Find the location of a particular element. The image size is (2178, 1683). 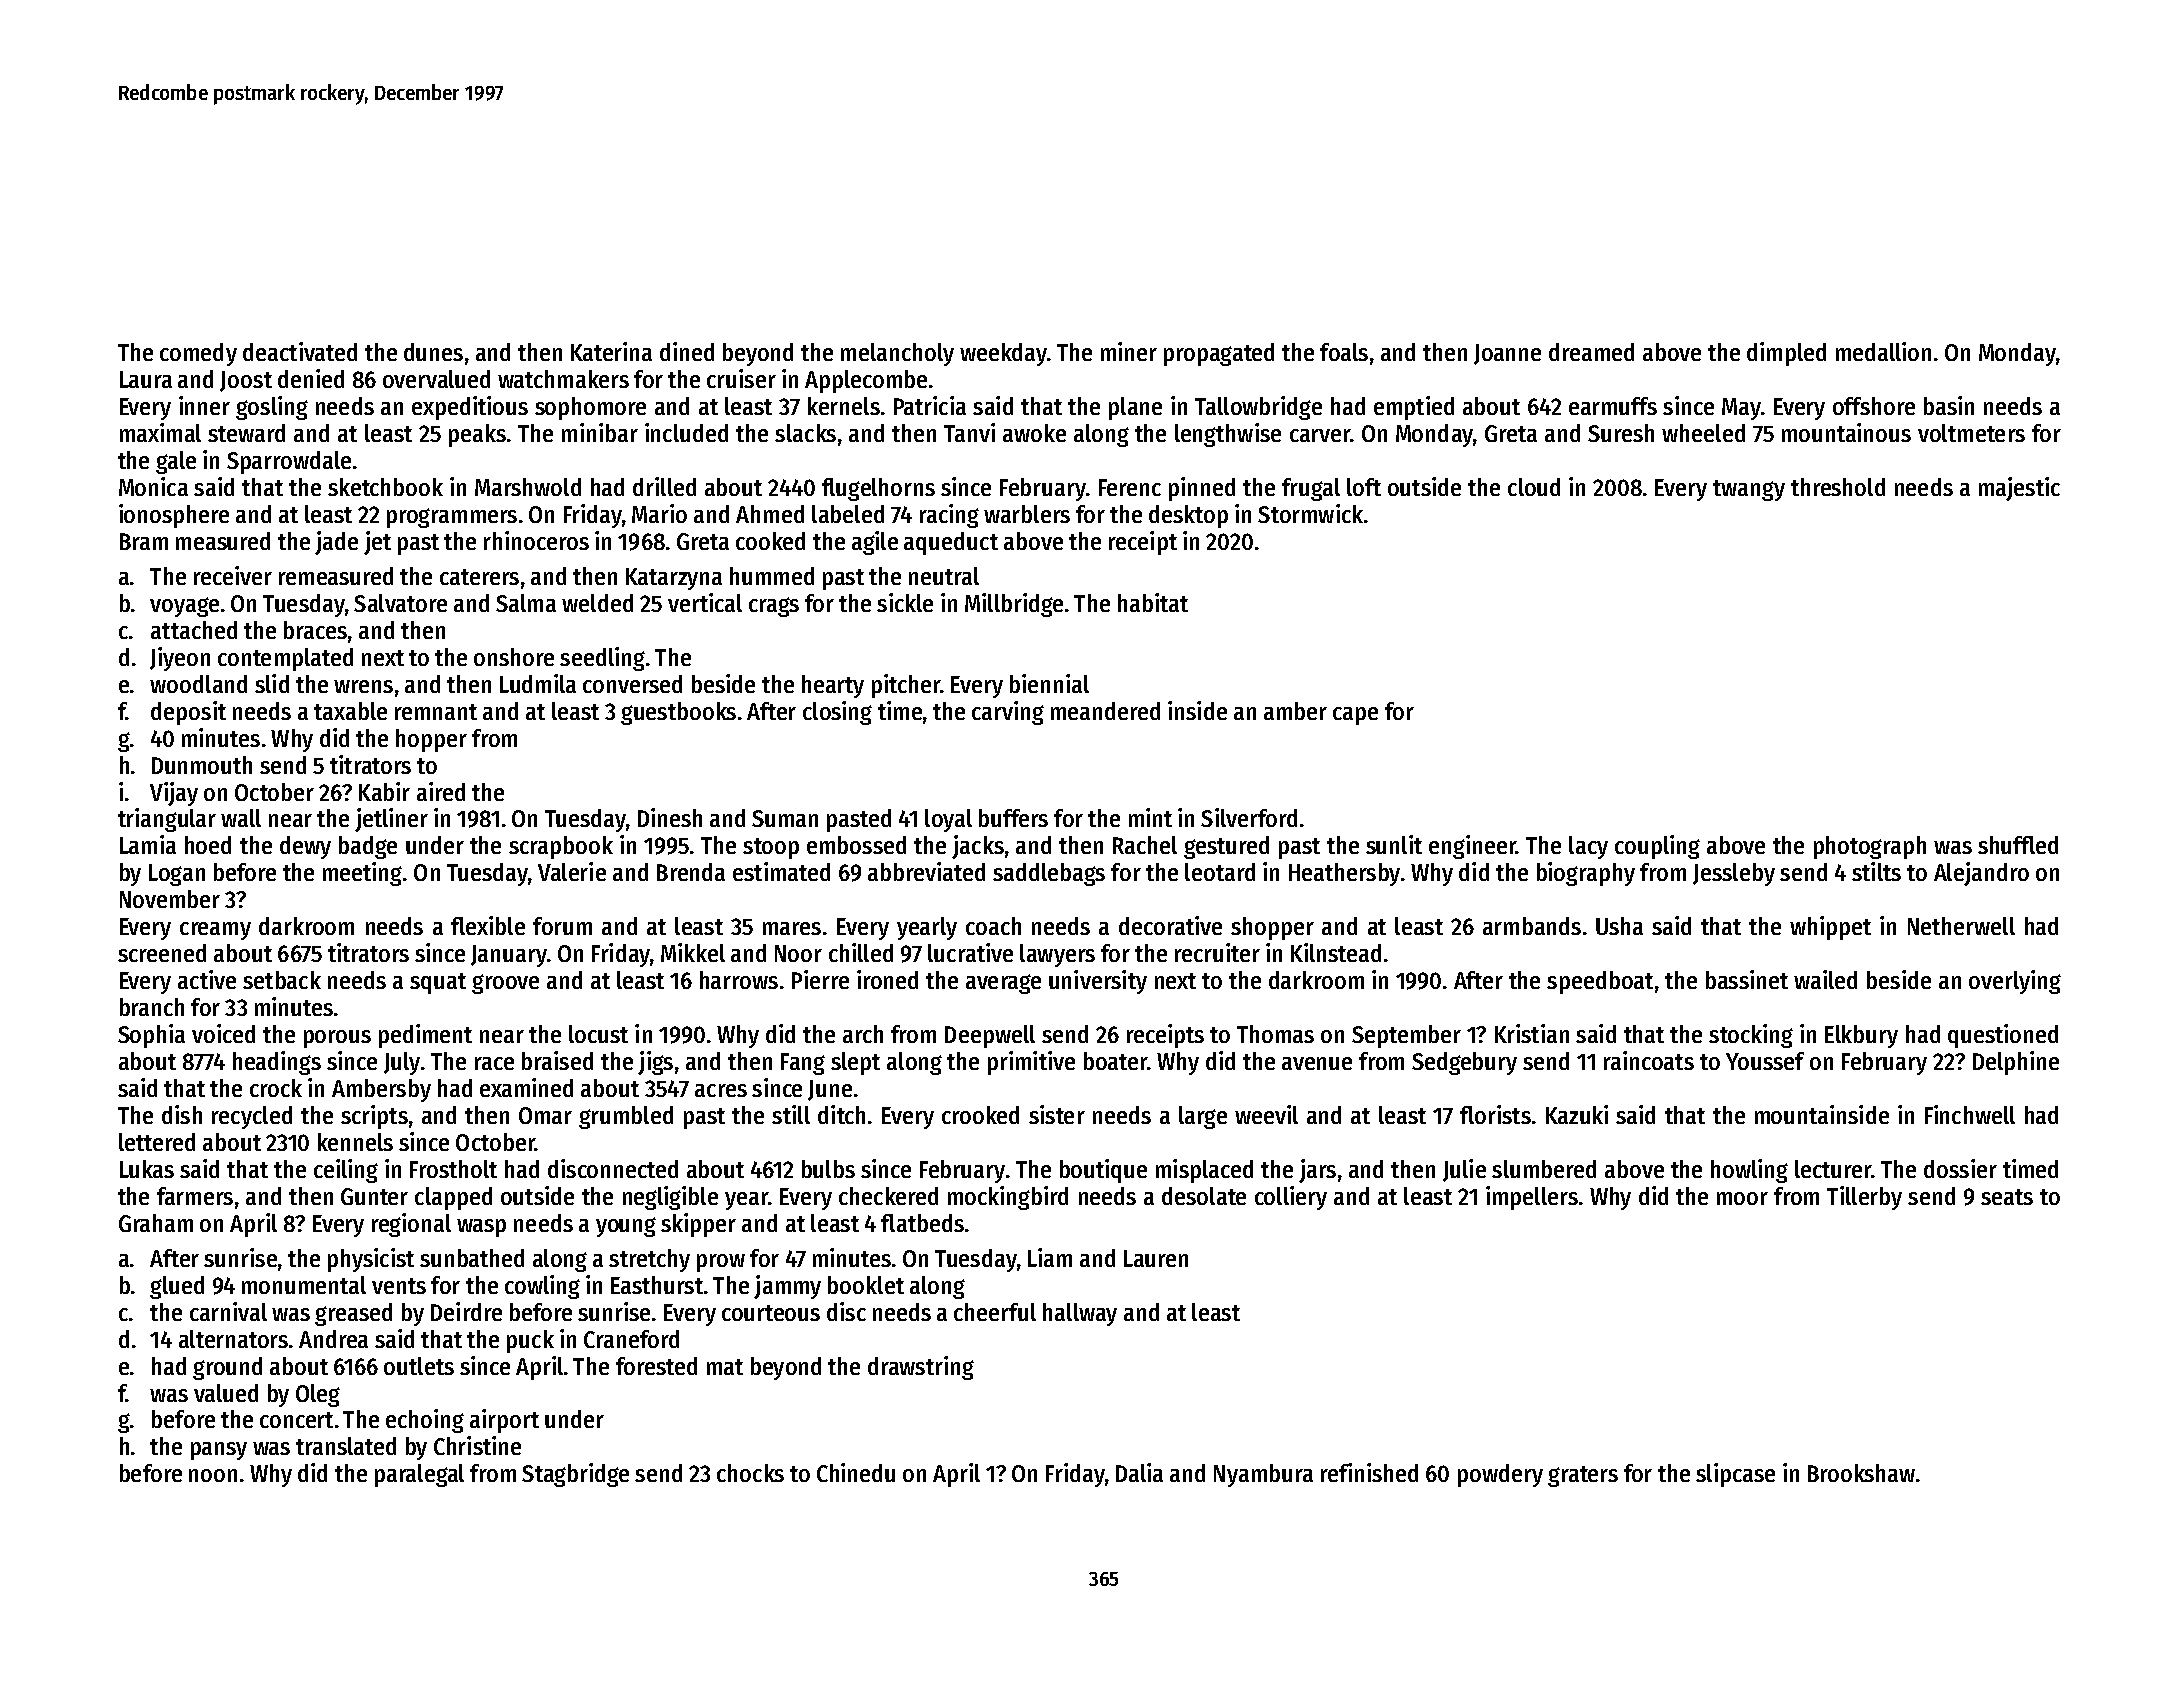

sunlit is located at coordinates (1394, 844).
